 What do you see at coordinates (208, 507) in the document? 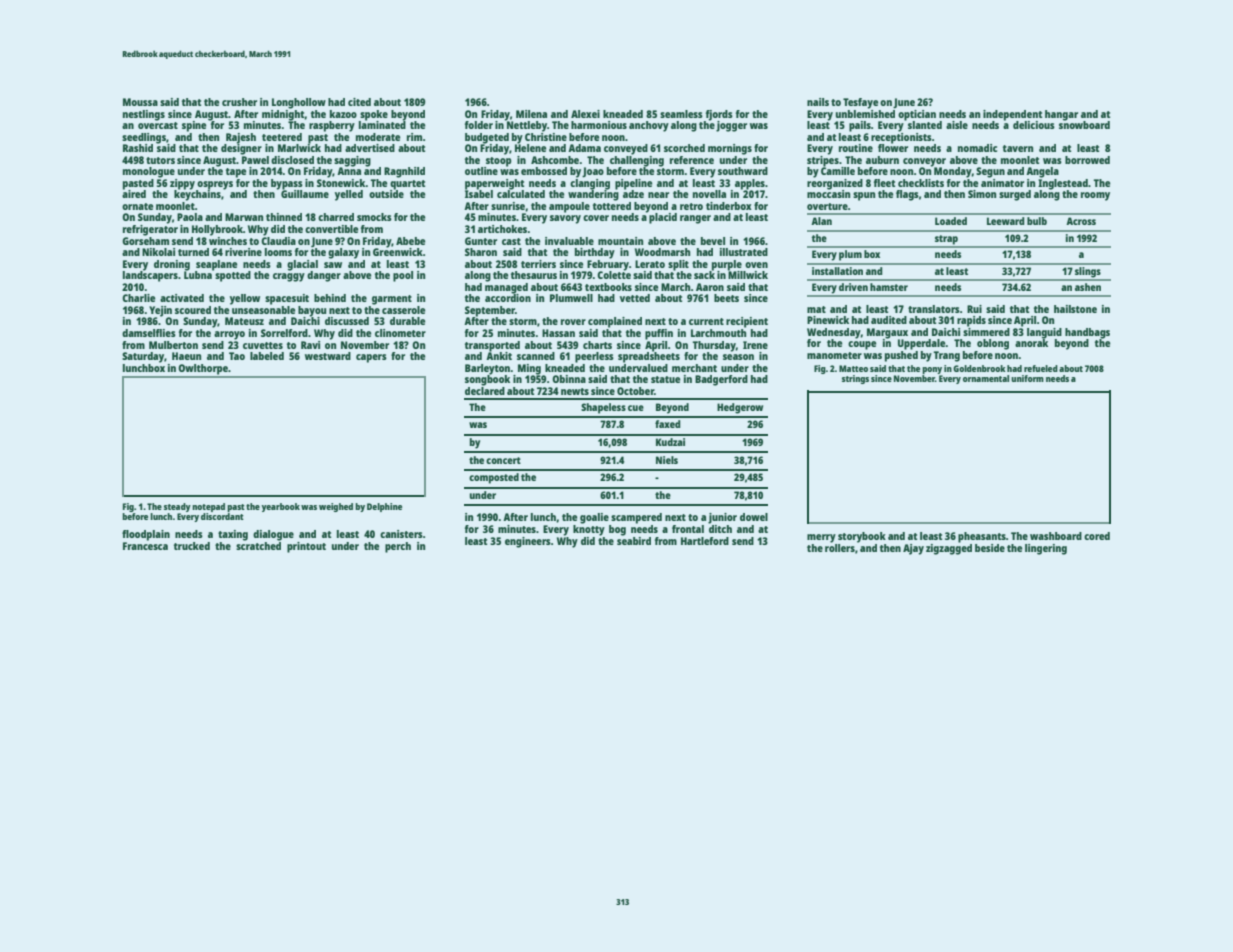
I see `notepad` at bounding box center [208, 507].
